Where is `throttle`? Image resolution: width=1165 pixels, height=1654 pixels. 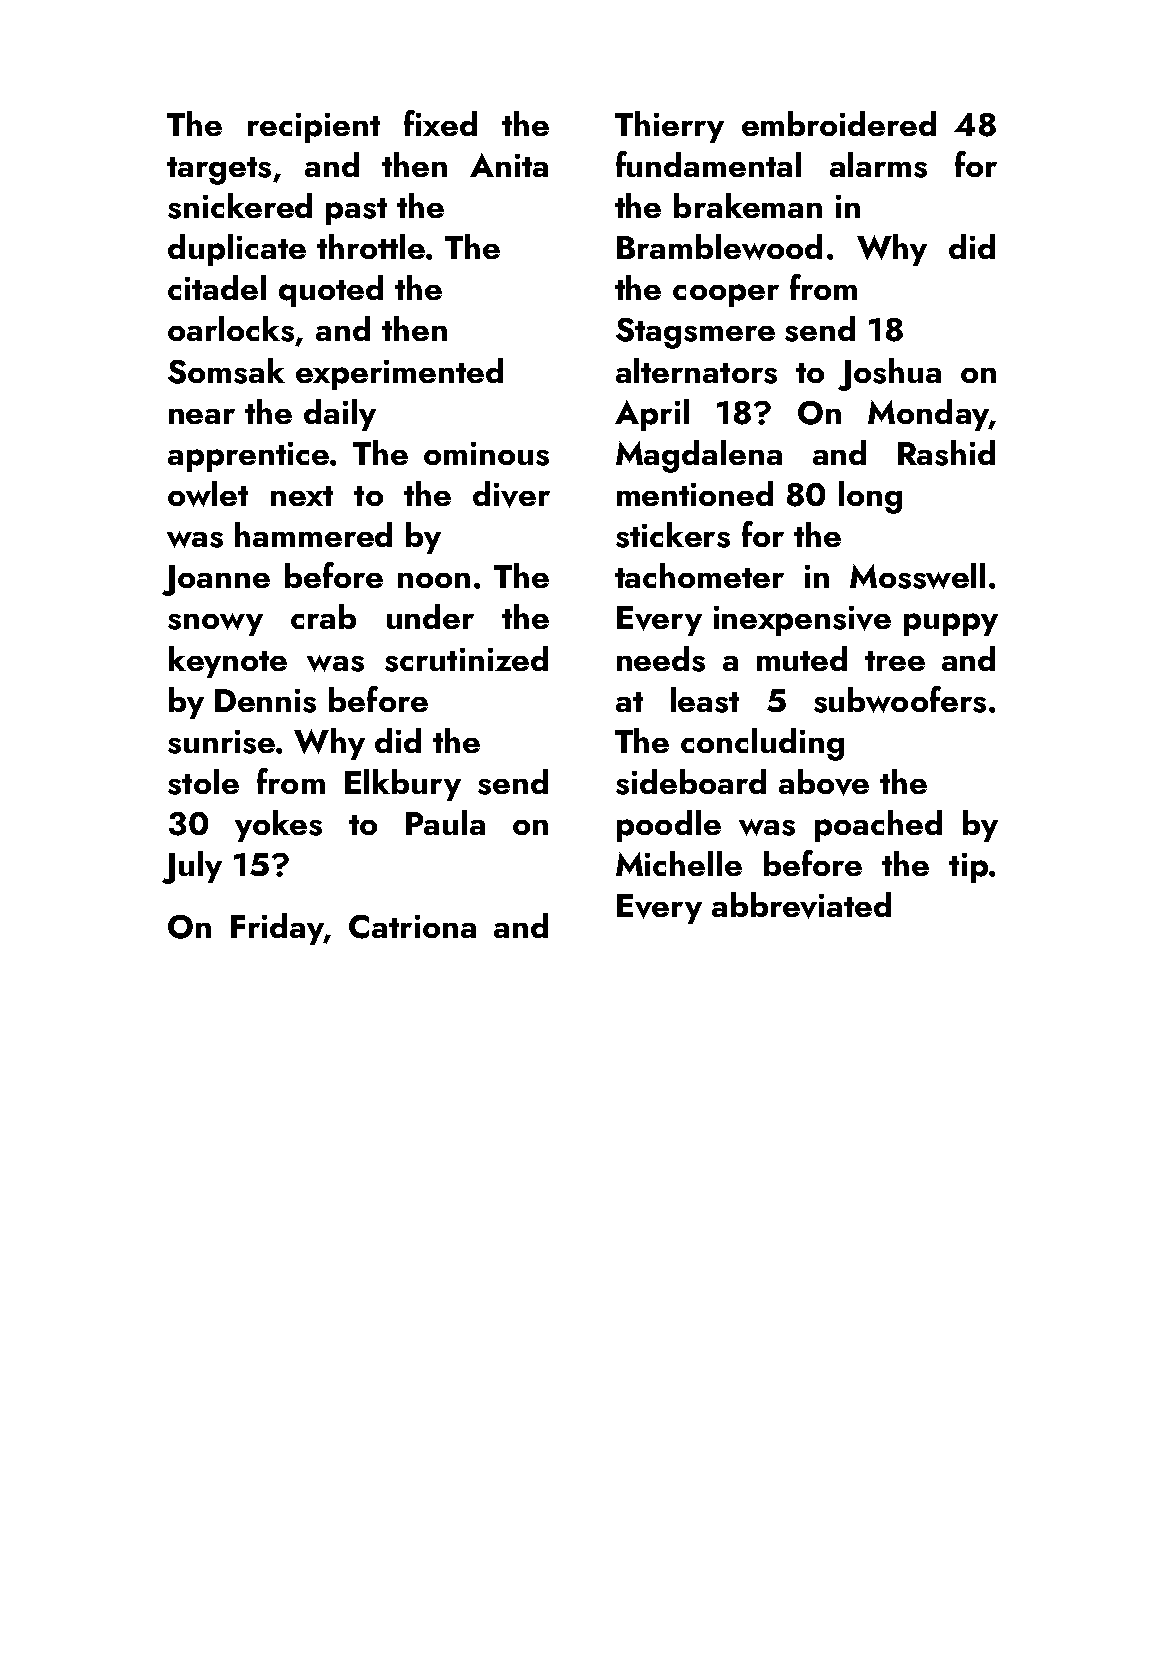
throttle is located at coordinates (371, 246).
